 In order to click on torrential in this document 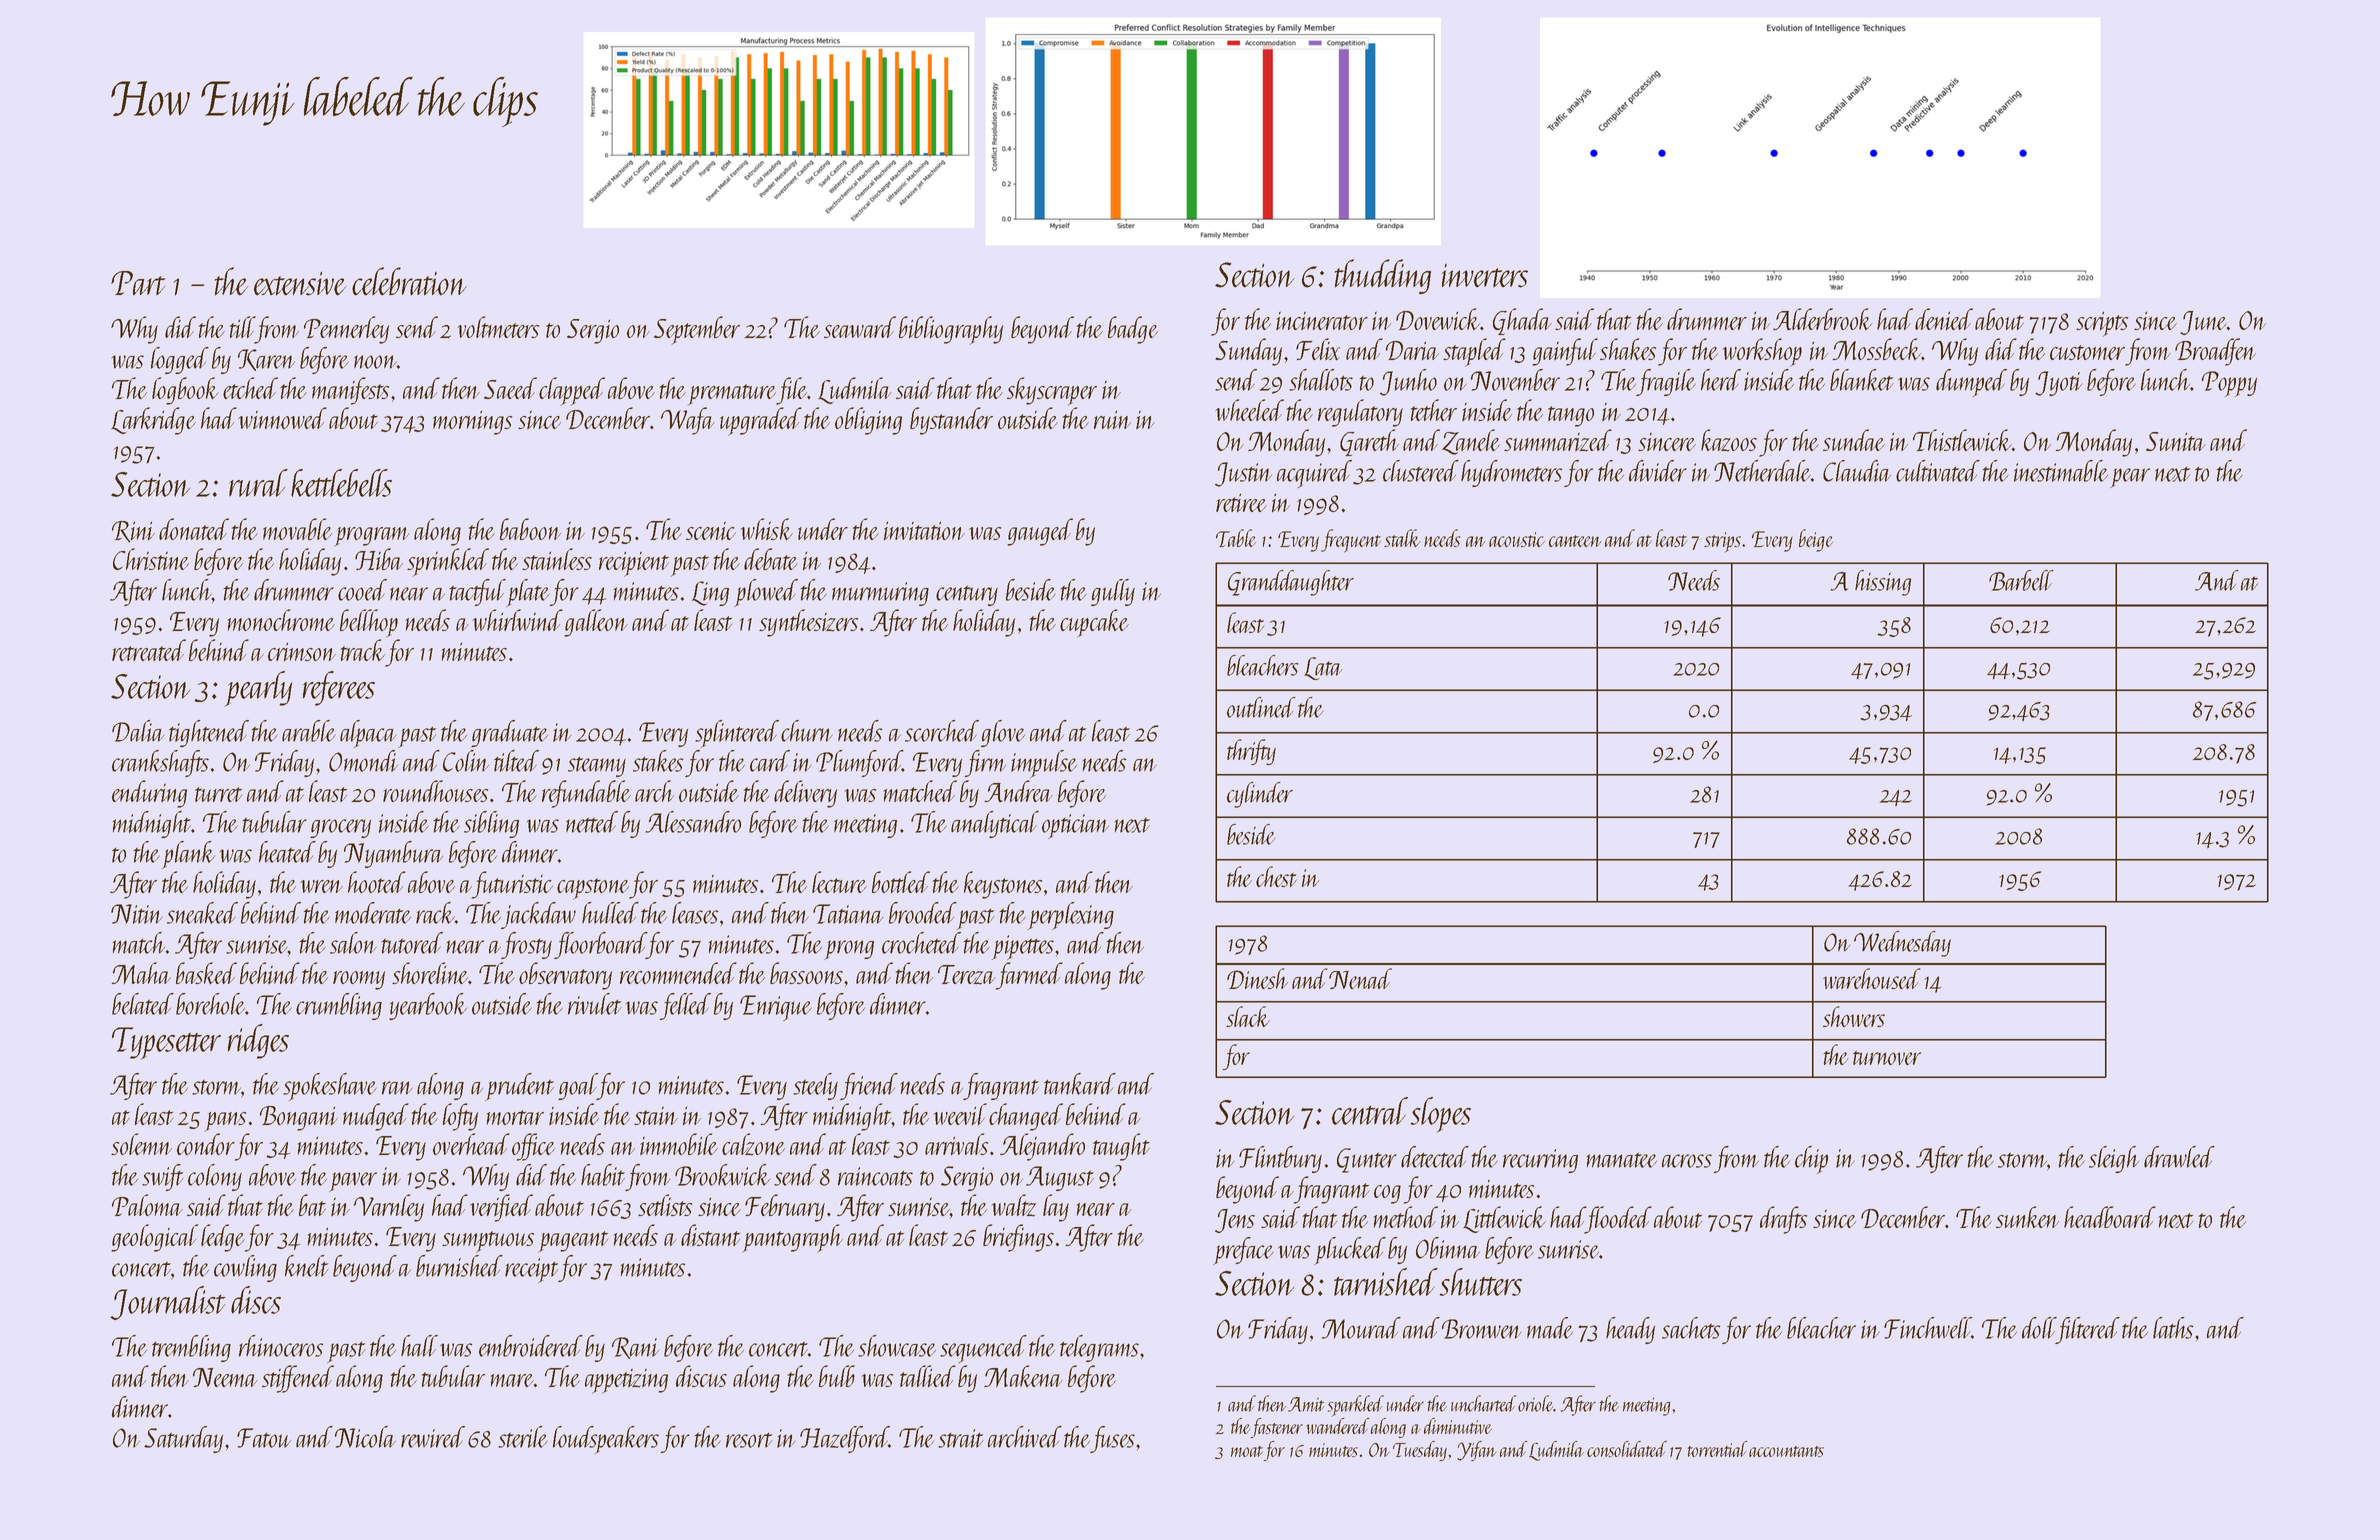, I will do `click(1717, 1449)`.
